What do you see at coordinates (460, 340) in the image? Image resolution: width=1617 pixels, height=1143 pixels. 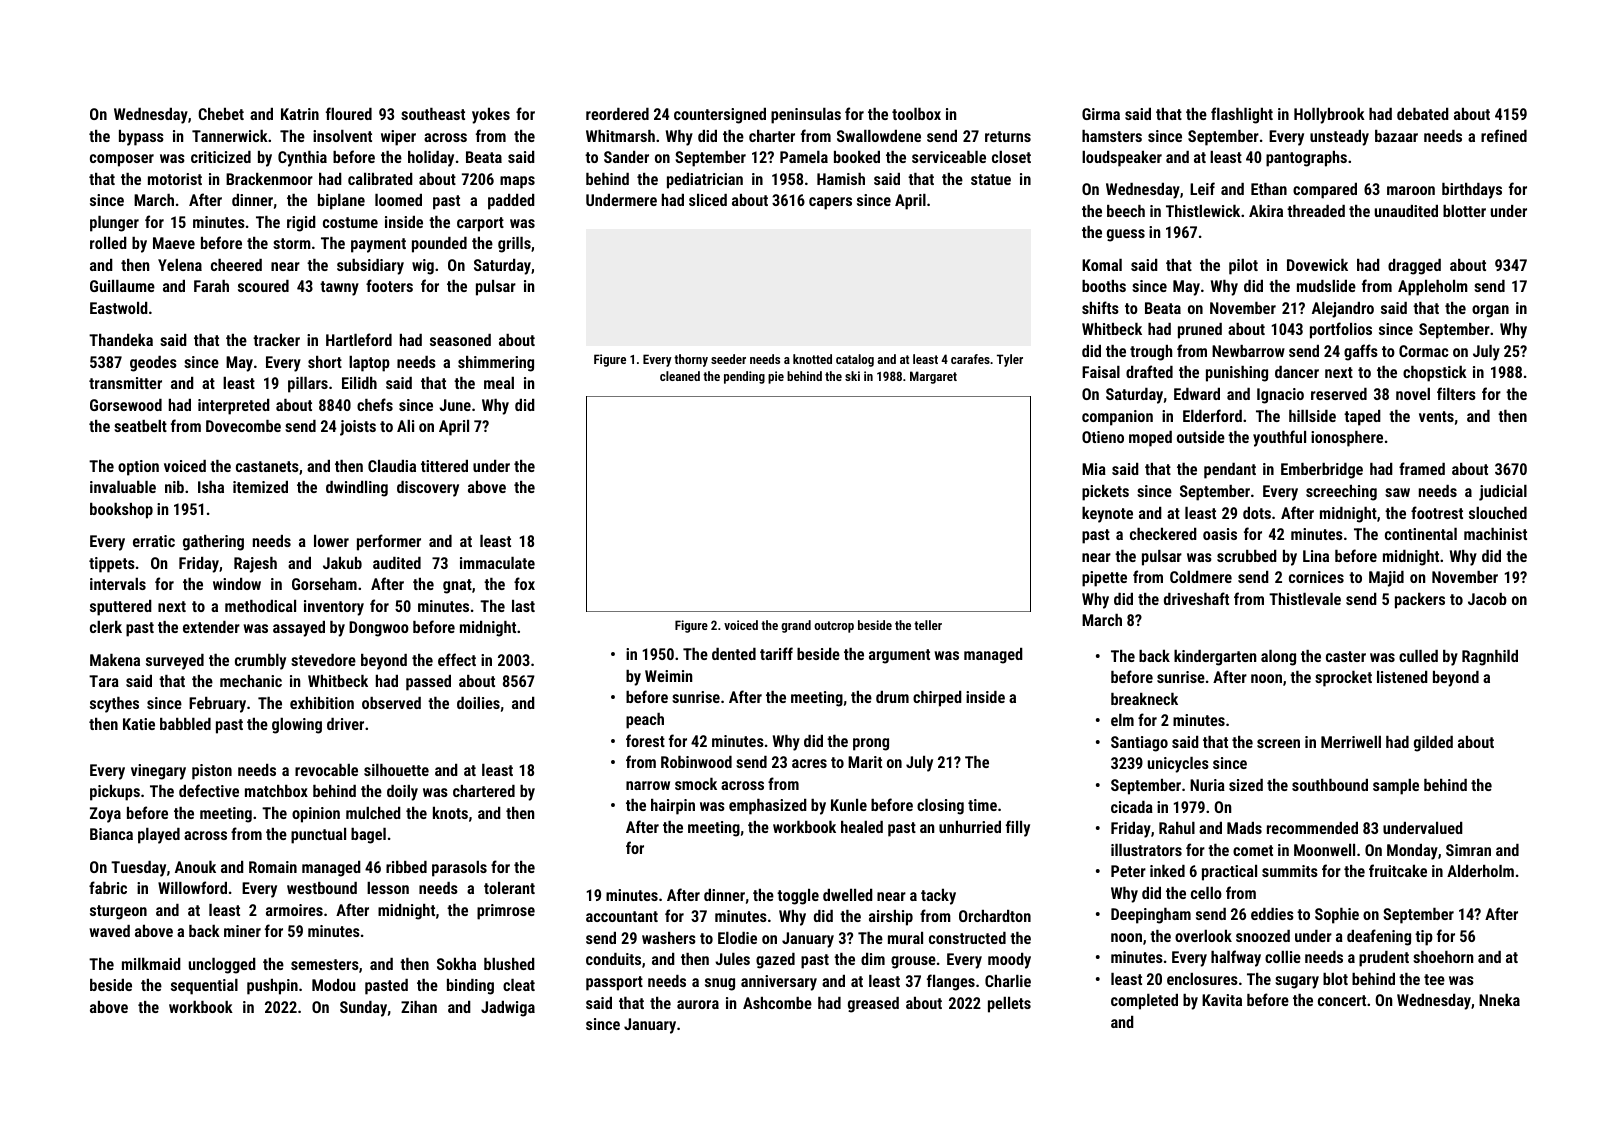 I see `seasoned` at bounding box center [460, 340].
